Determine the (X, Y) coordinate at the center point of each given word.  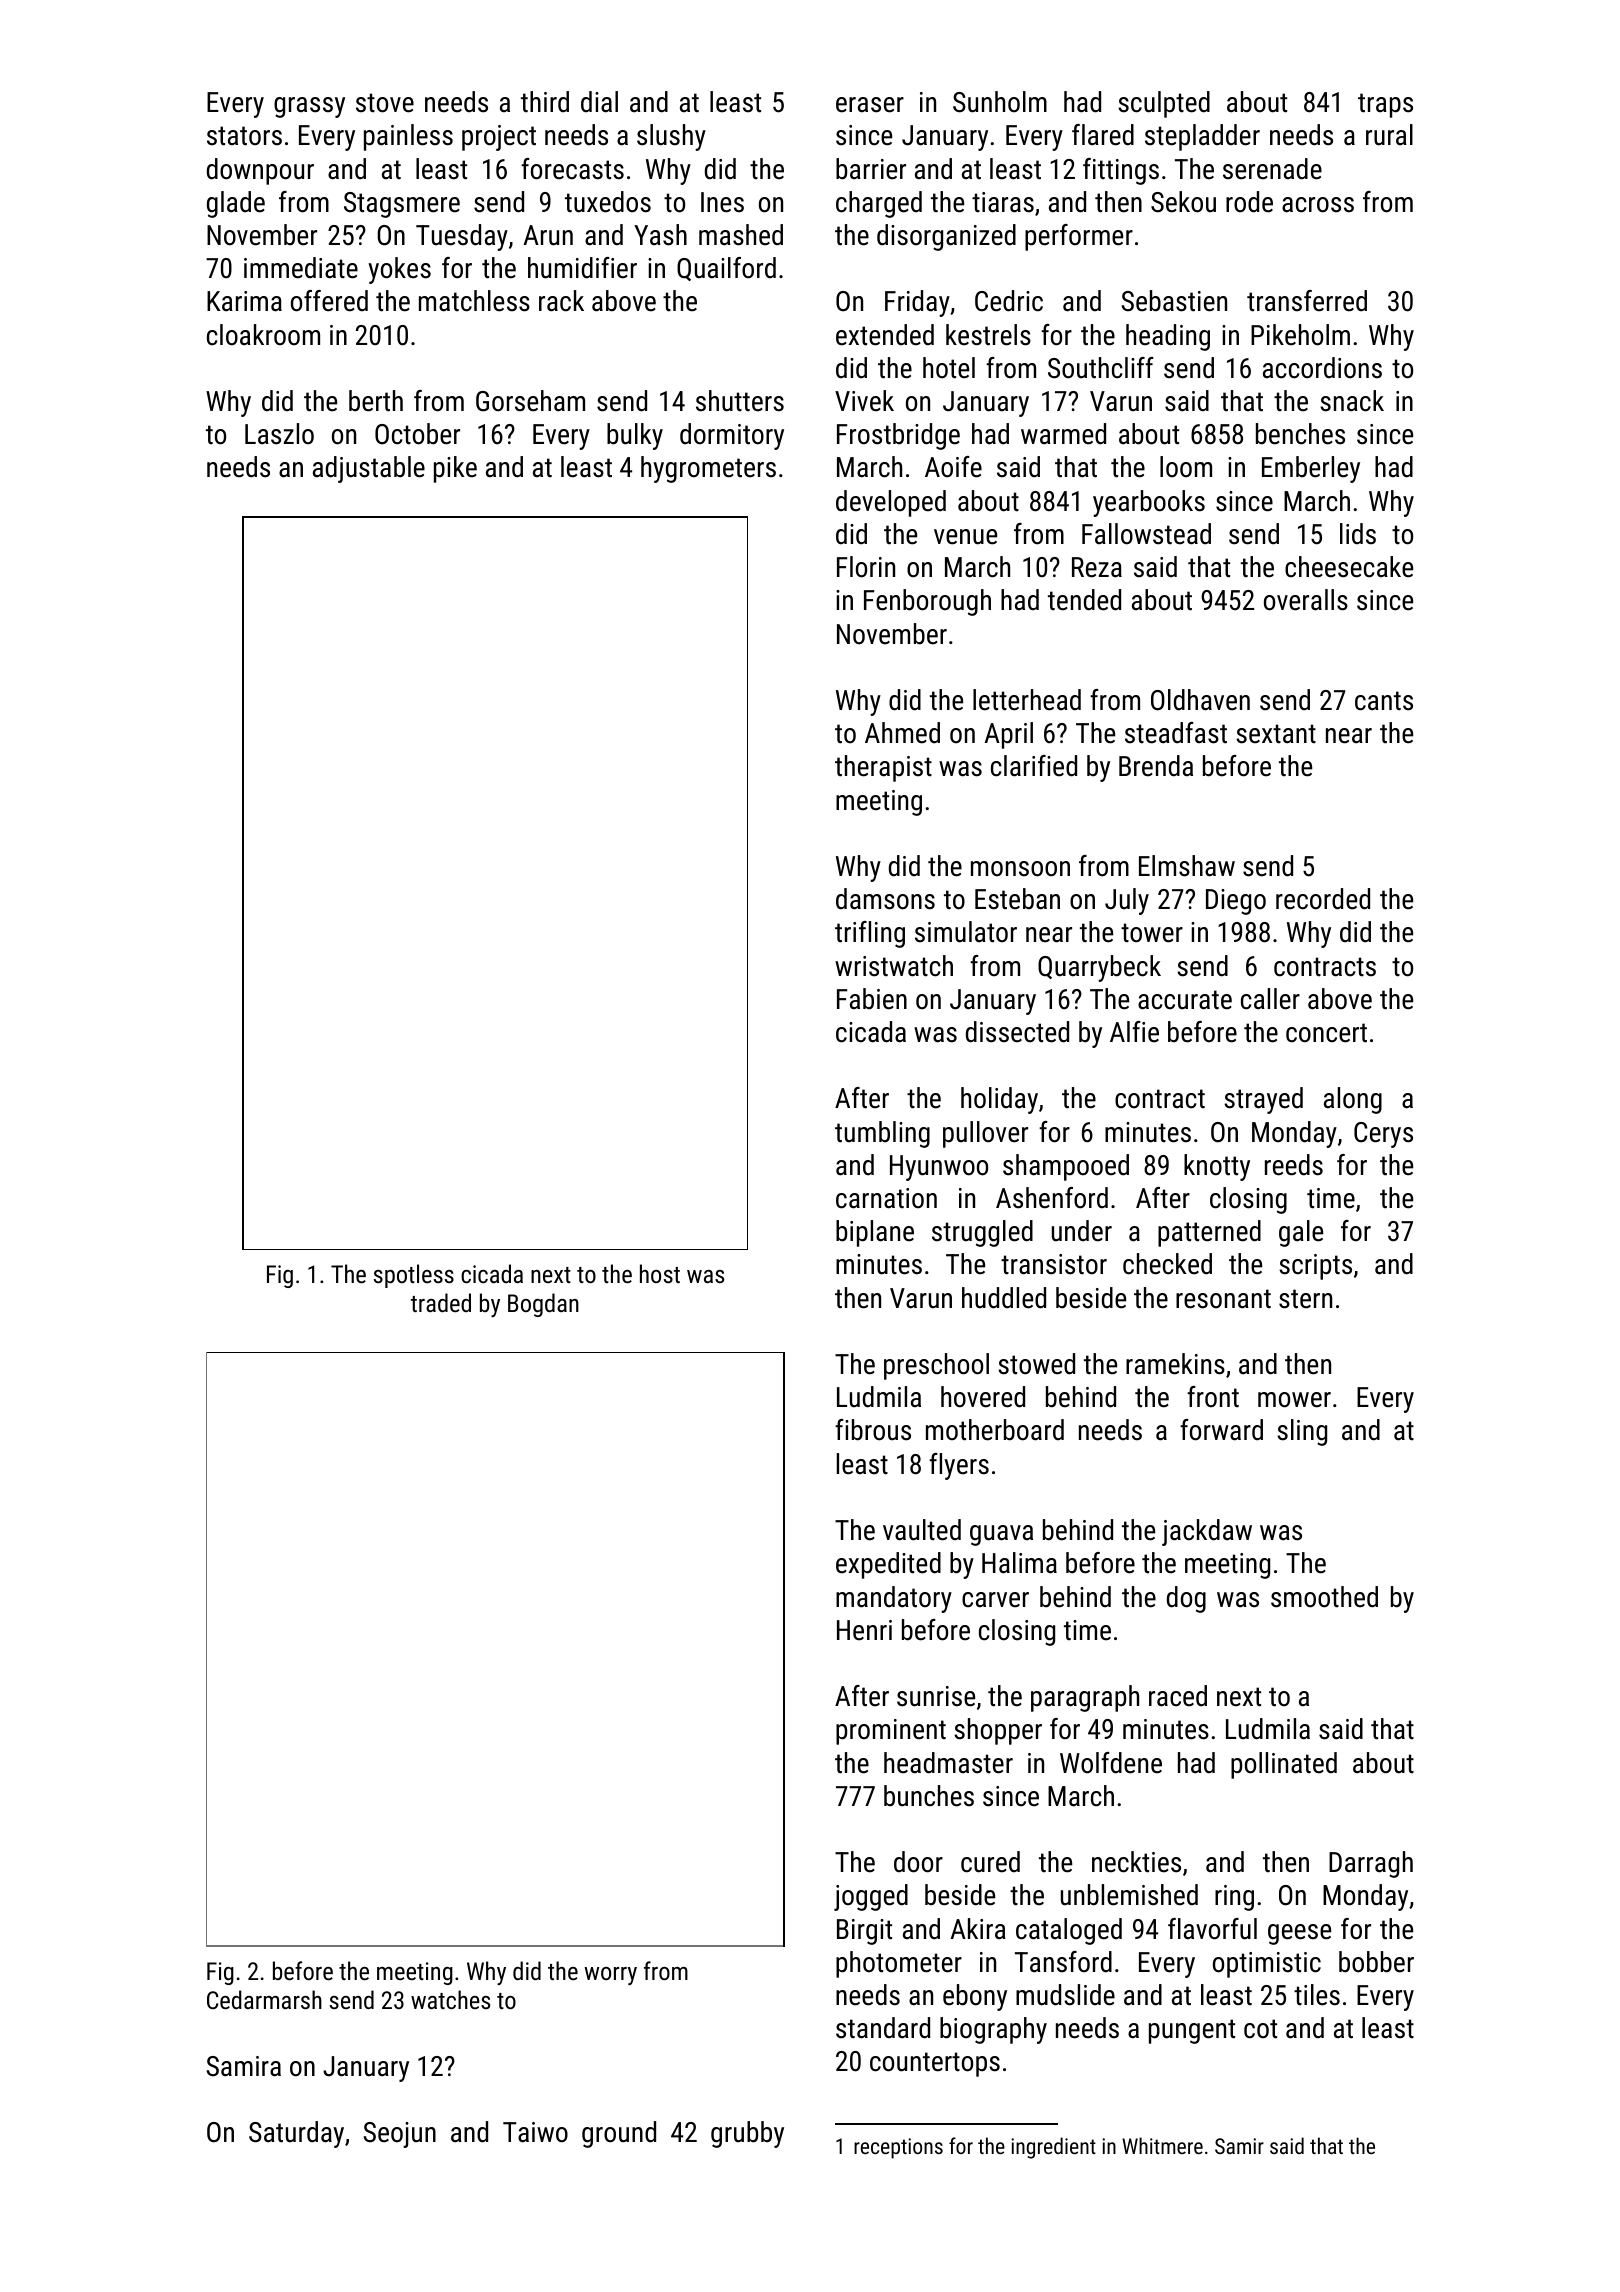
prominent (891, 1732)
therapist (883, 768)
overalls (1306, 600)
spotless (414, 1276)
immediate (301, 268)
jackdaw (1207, 1532)
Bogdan (543, 1305)
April (1009, 735)
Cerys (1383, 1135)
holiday (999, 1100)
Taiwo (535, 2132)
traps (1385, 105)
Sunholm (1000, 102)
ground (619, 2134)
